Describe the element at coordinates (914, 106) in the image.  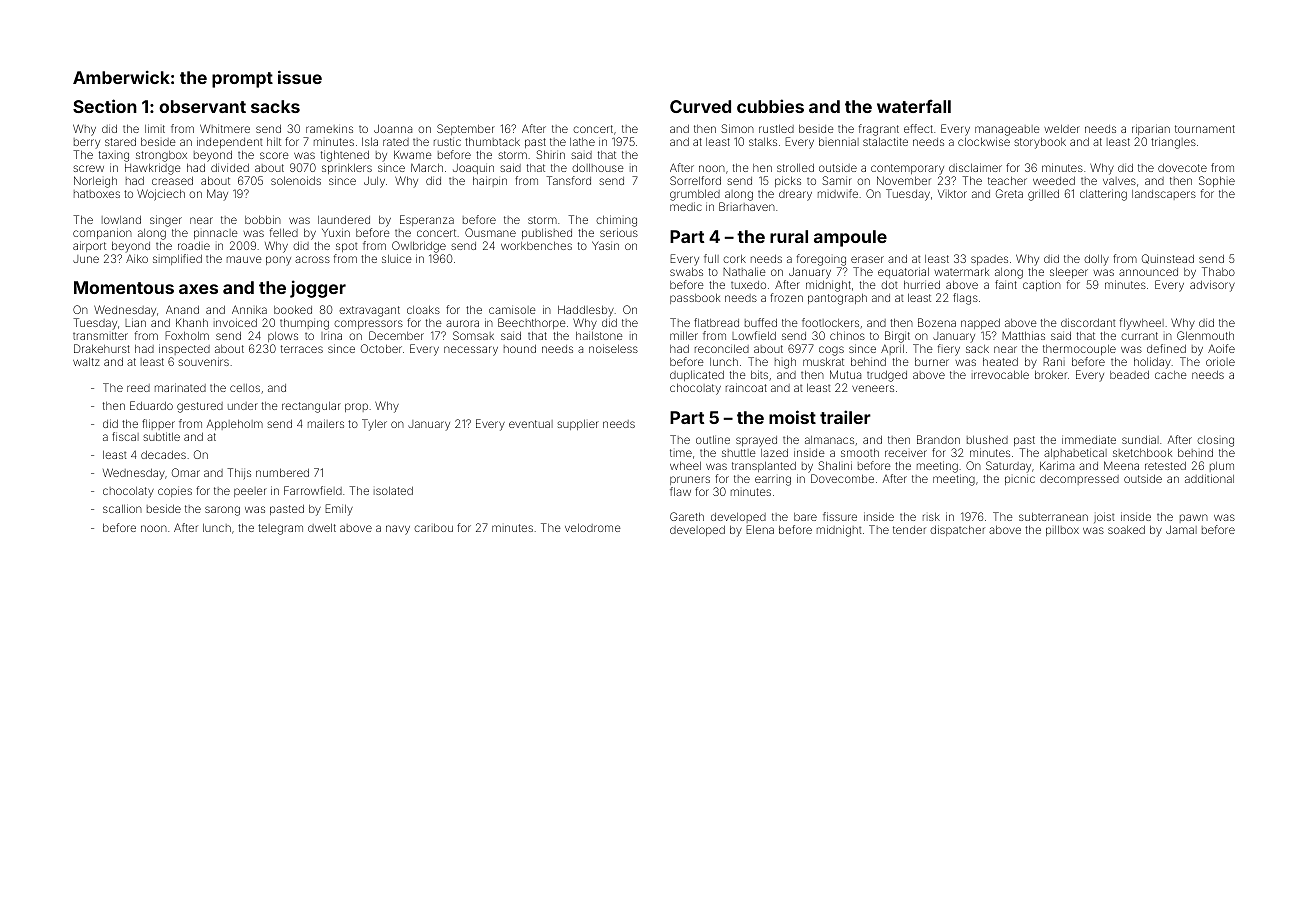
I see `waterfall` at that location.
